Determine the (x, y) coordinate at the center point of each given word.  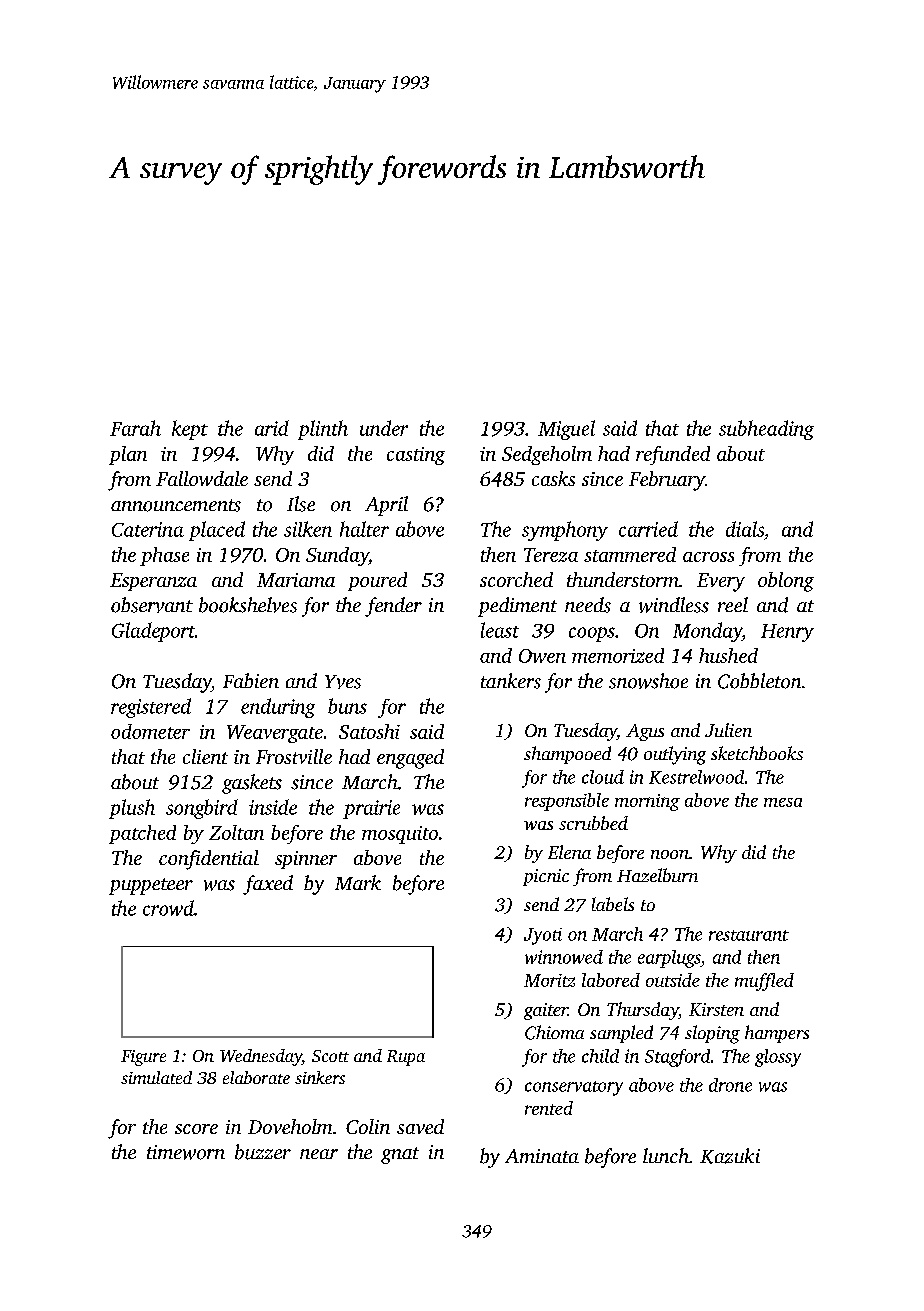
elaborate (256, 1077)
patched (142, 834)
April (386, 506)
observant (152, 605)
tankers (511, 681)
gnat (400, 1155)
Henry (787, 633)
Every (721, 582)
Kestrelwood (696, 777)
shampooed (567, 755)
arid (272, 428)
